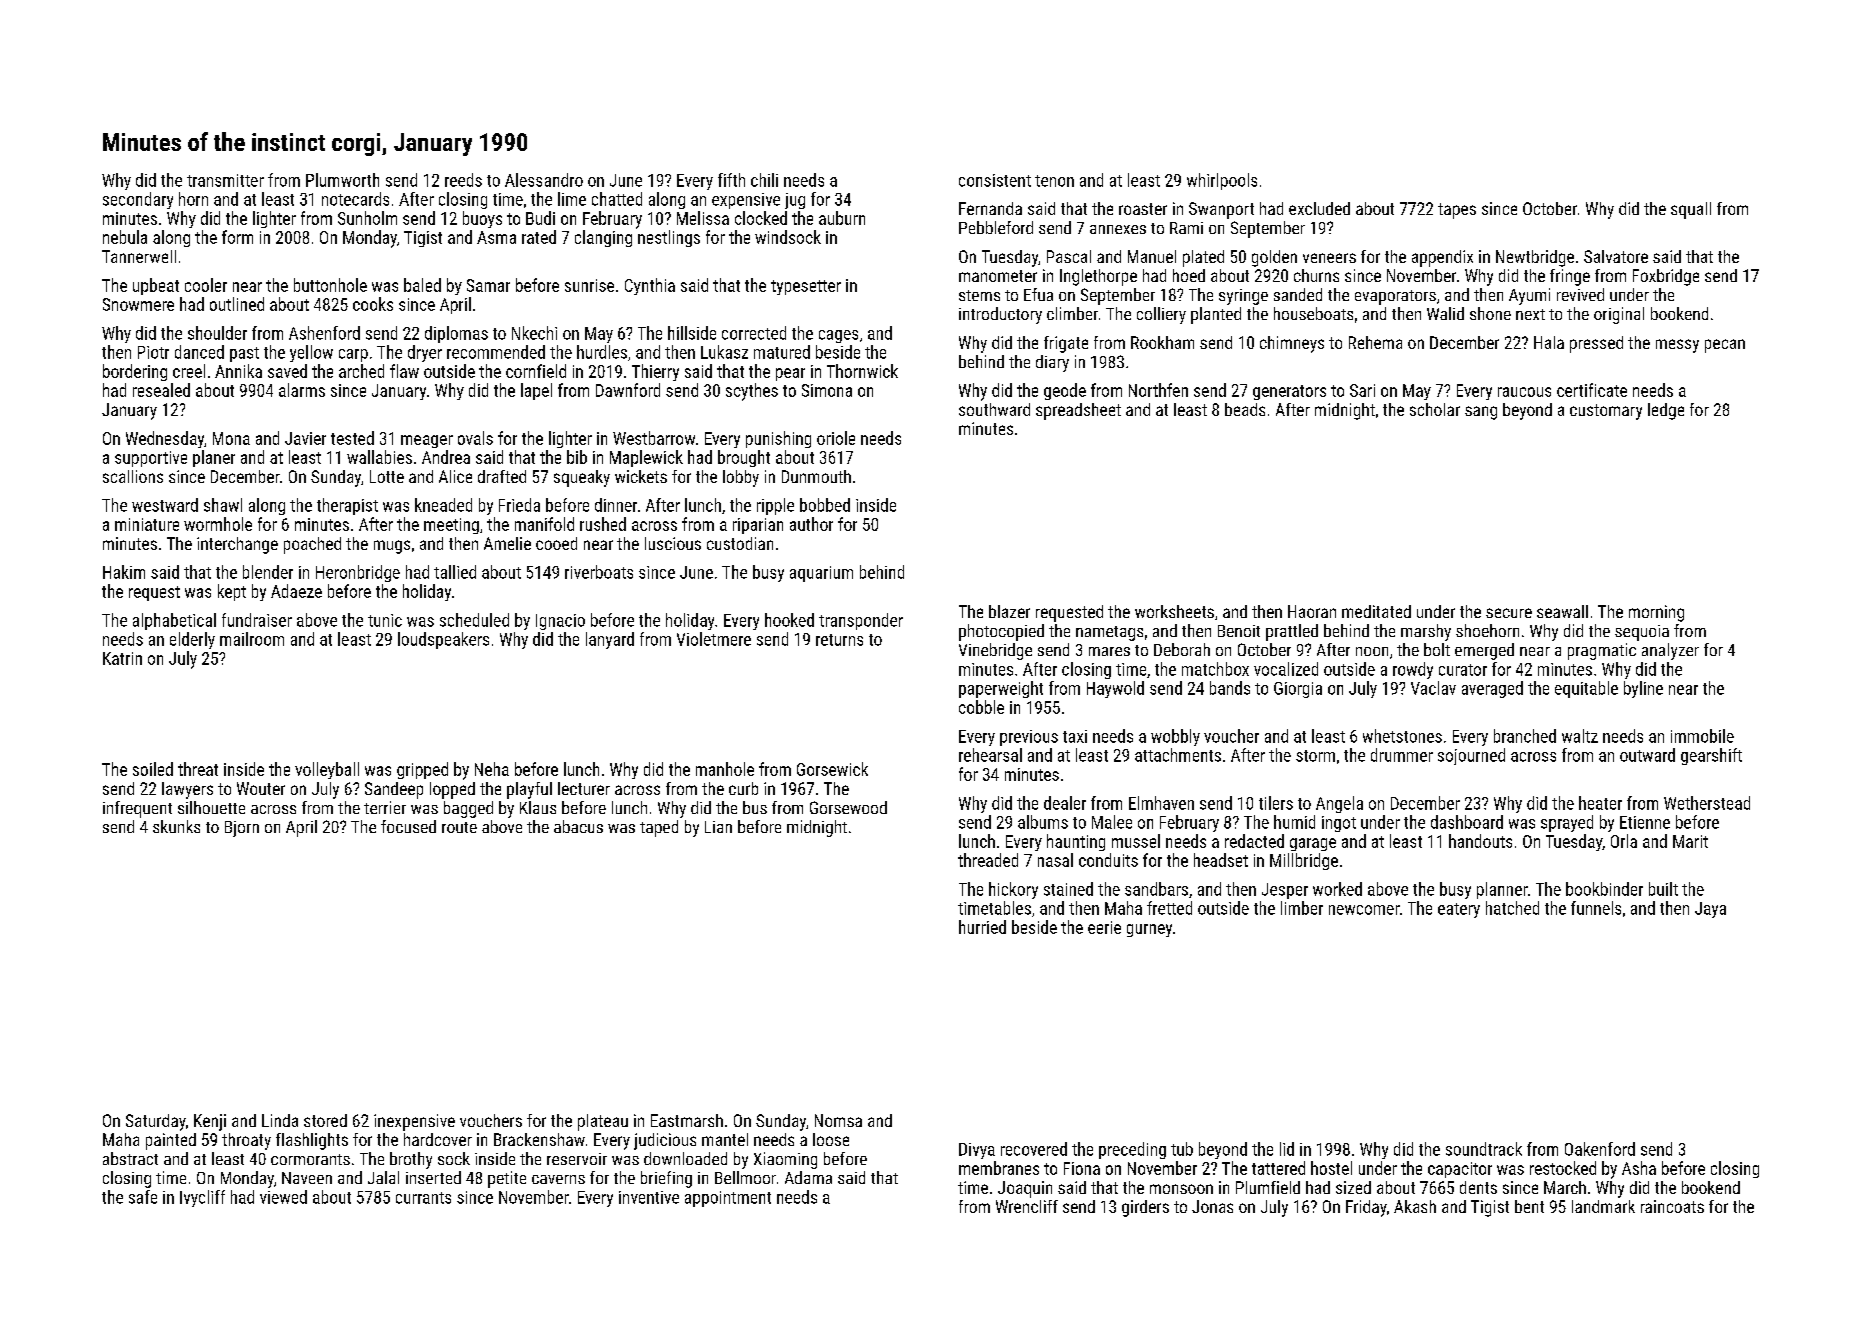 This image has width=1864, height=1318. What do you see at coordinates (475, 438) in the image?
I see `ovals` at bounding box center [475, 438].
